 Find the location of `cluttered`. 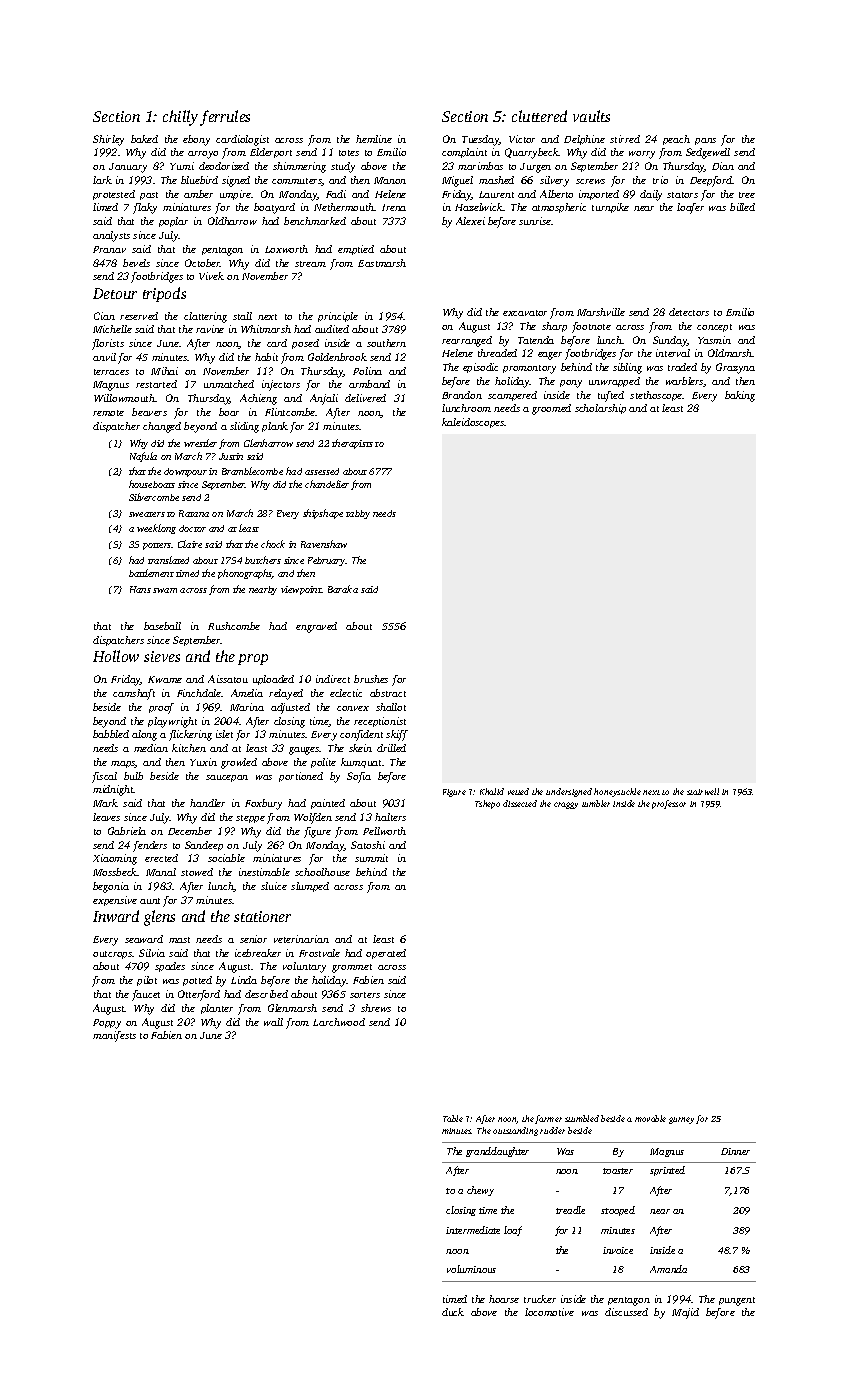

cluttered is located at coordinates (539, 116).
